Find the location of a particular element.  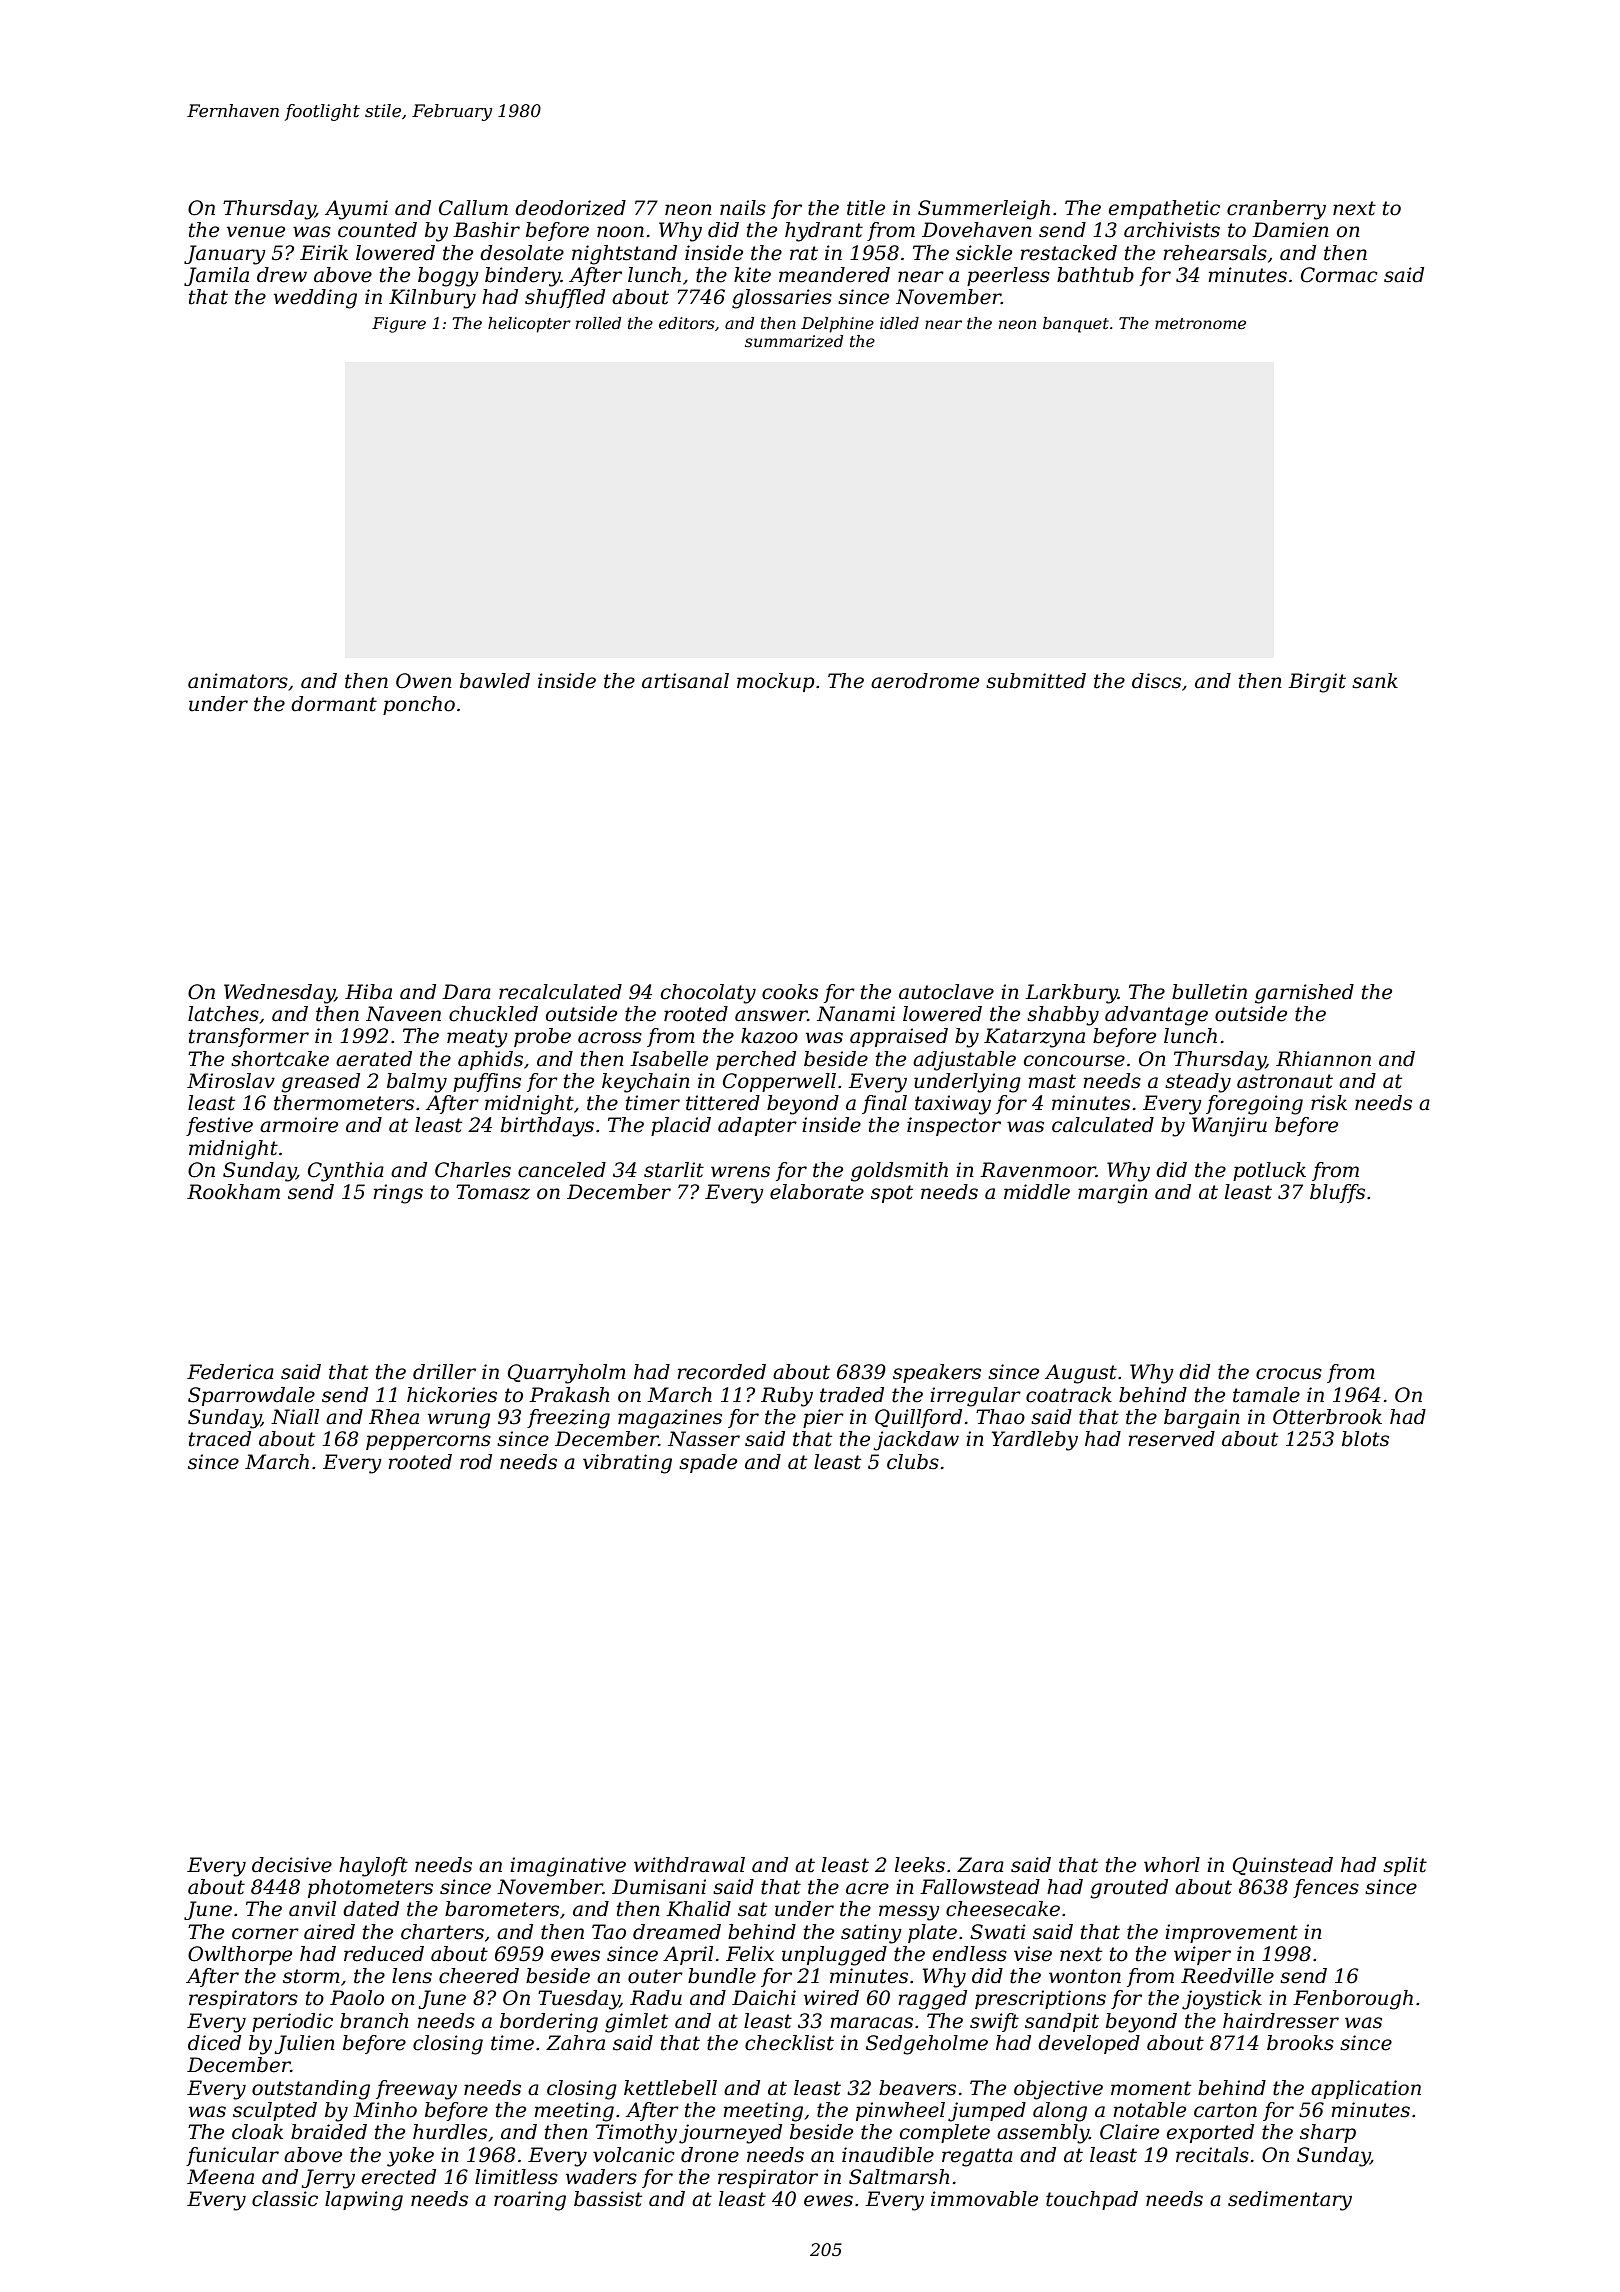

title is located at coordinates (866, 208).
